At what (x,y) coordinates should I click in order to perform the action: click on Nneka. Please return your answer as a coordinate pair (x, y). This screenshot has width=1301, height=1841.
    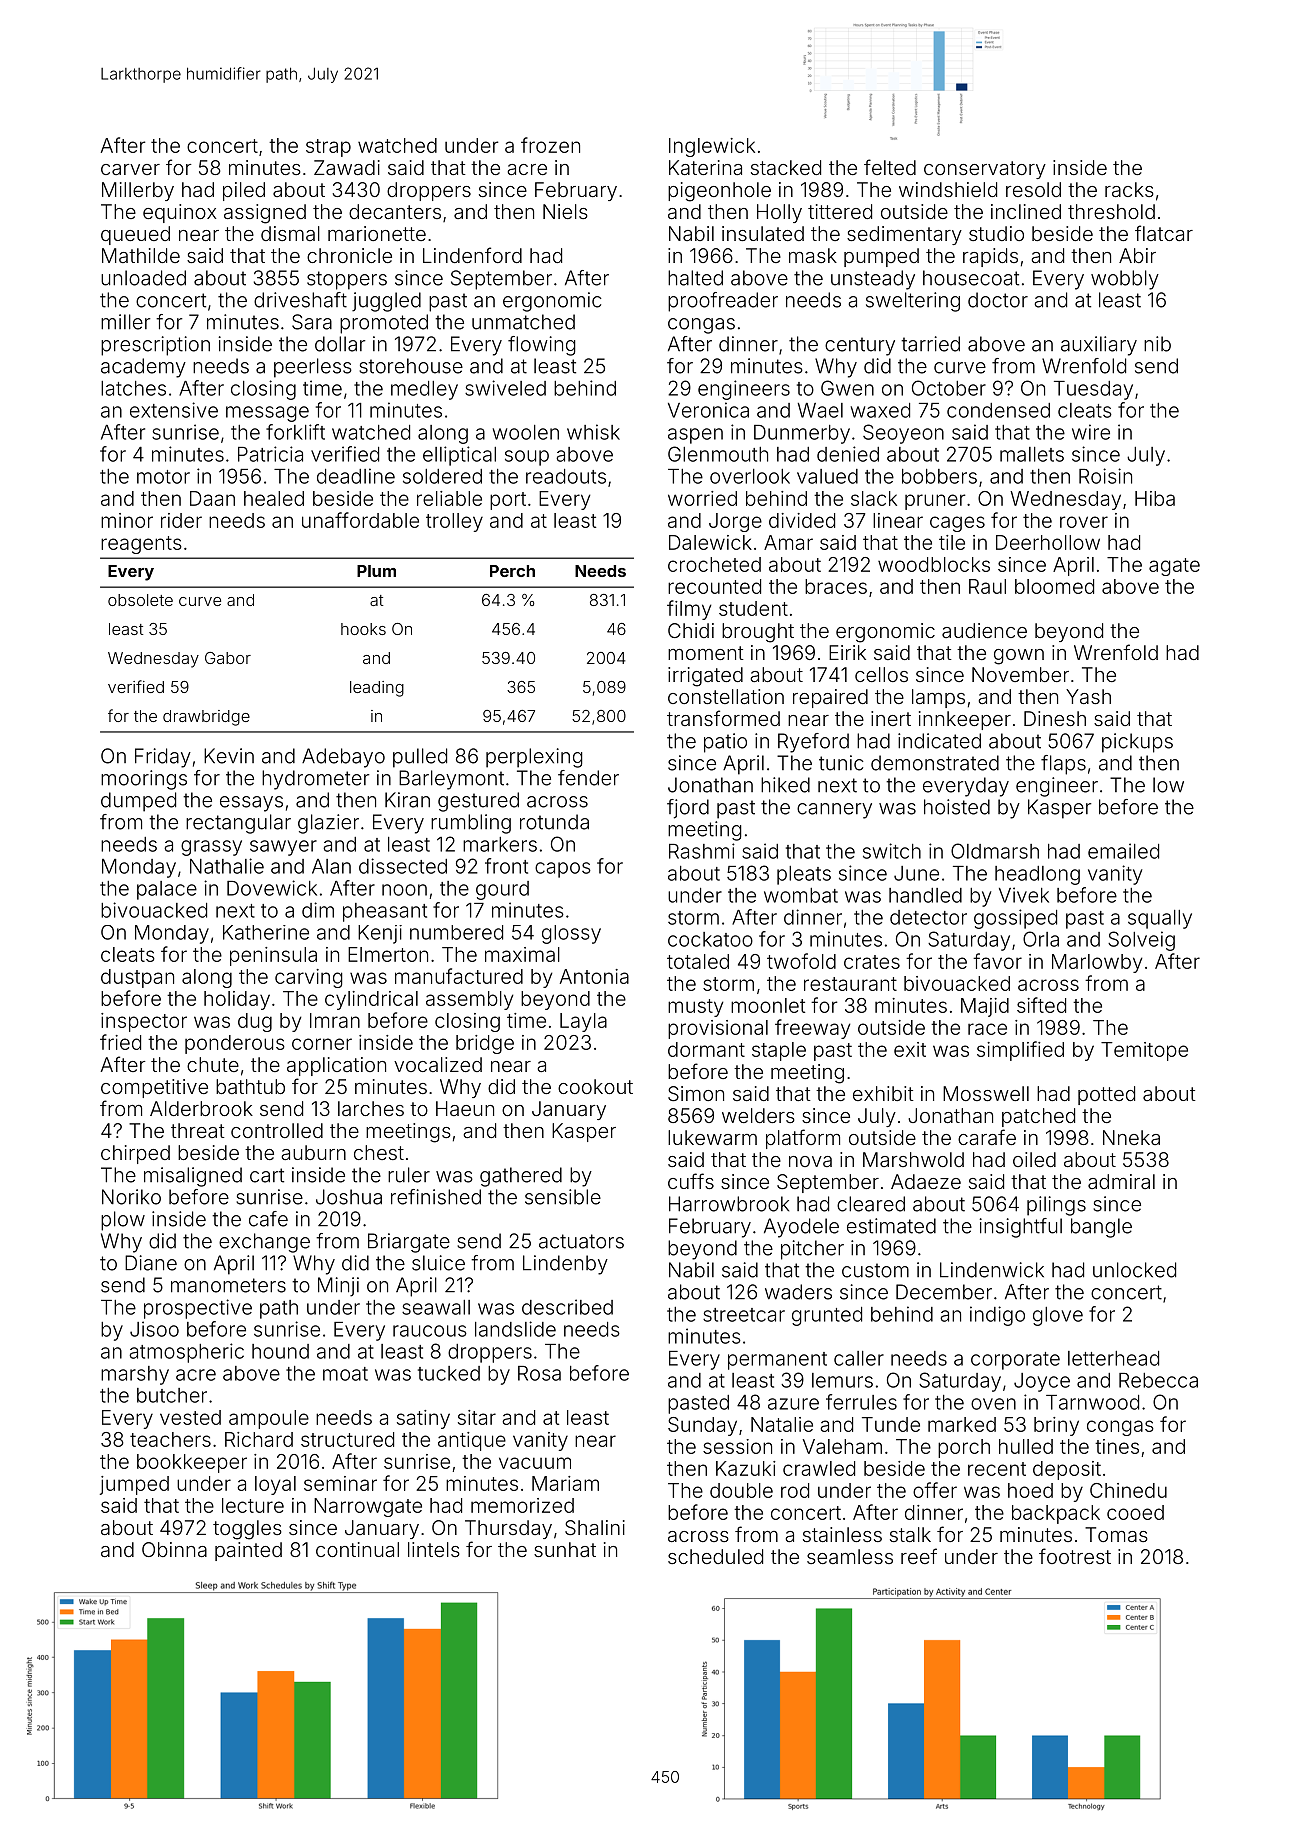
    Looking at the image, I should click on (1131, 1137).
